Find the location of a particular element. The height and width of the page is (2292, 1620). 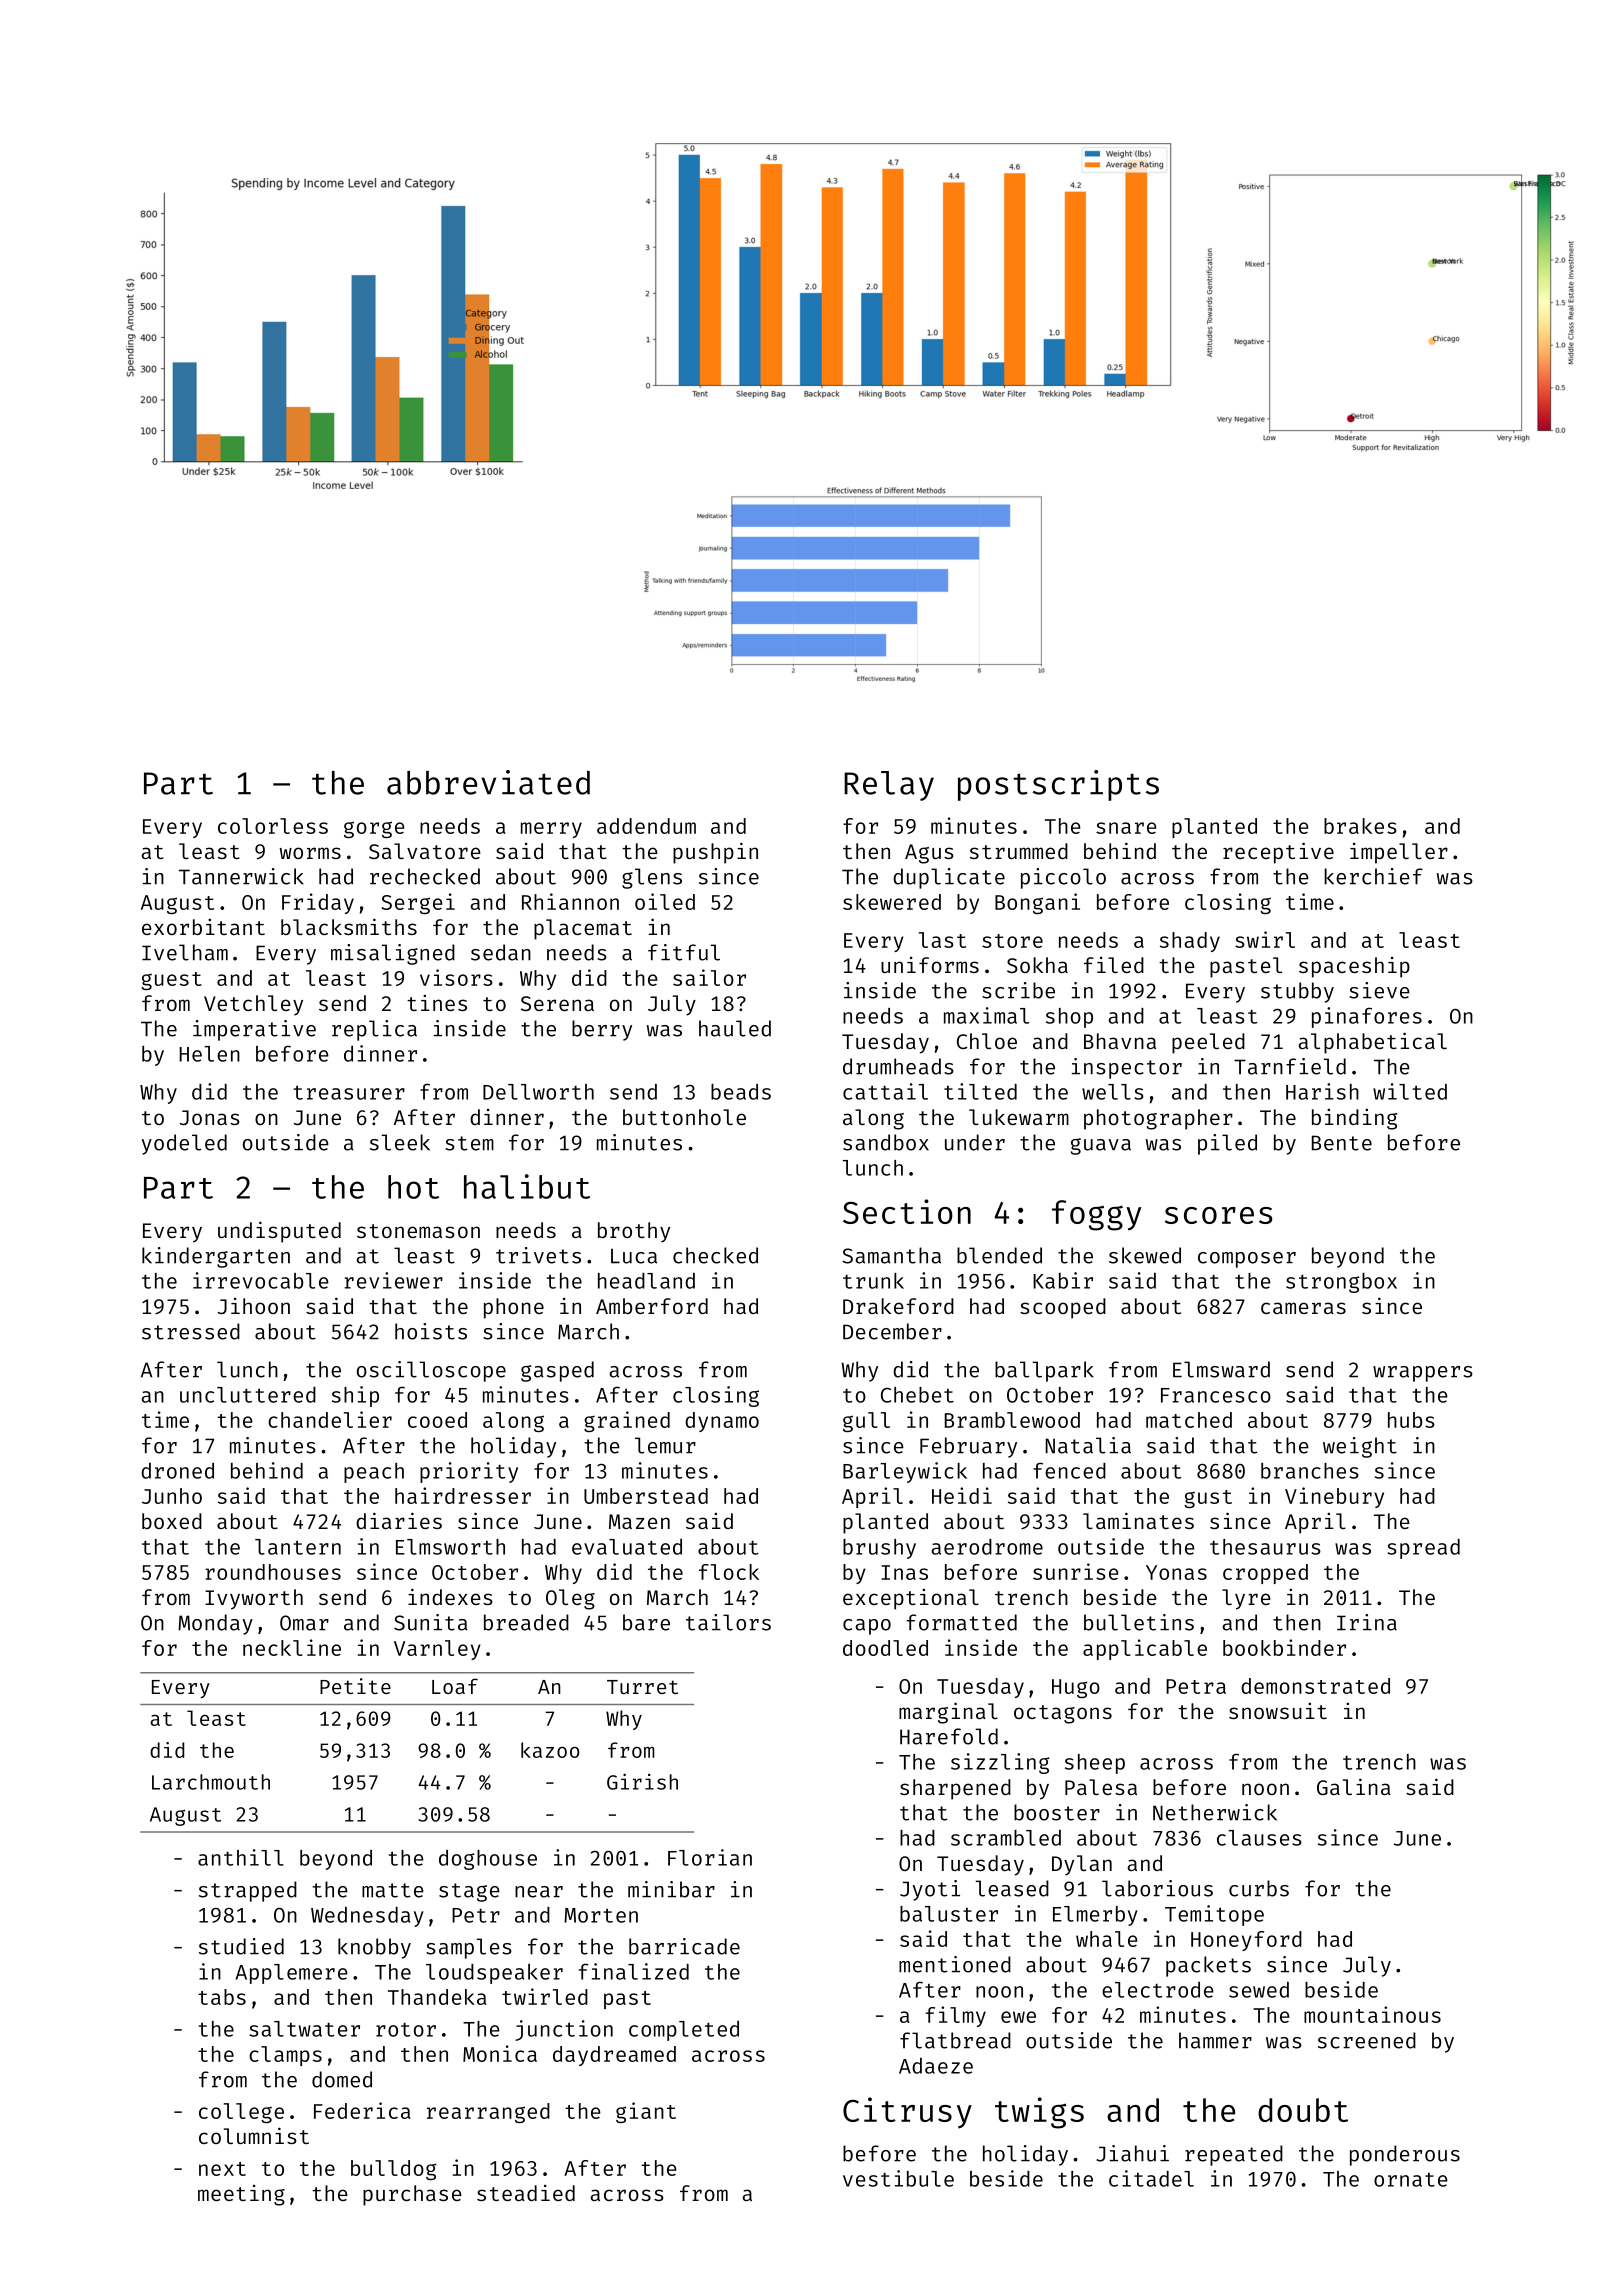

Galina is located at coordinates (1354, 1786).
